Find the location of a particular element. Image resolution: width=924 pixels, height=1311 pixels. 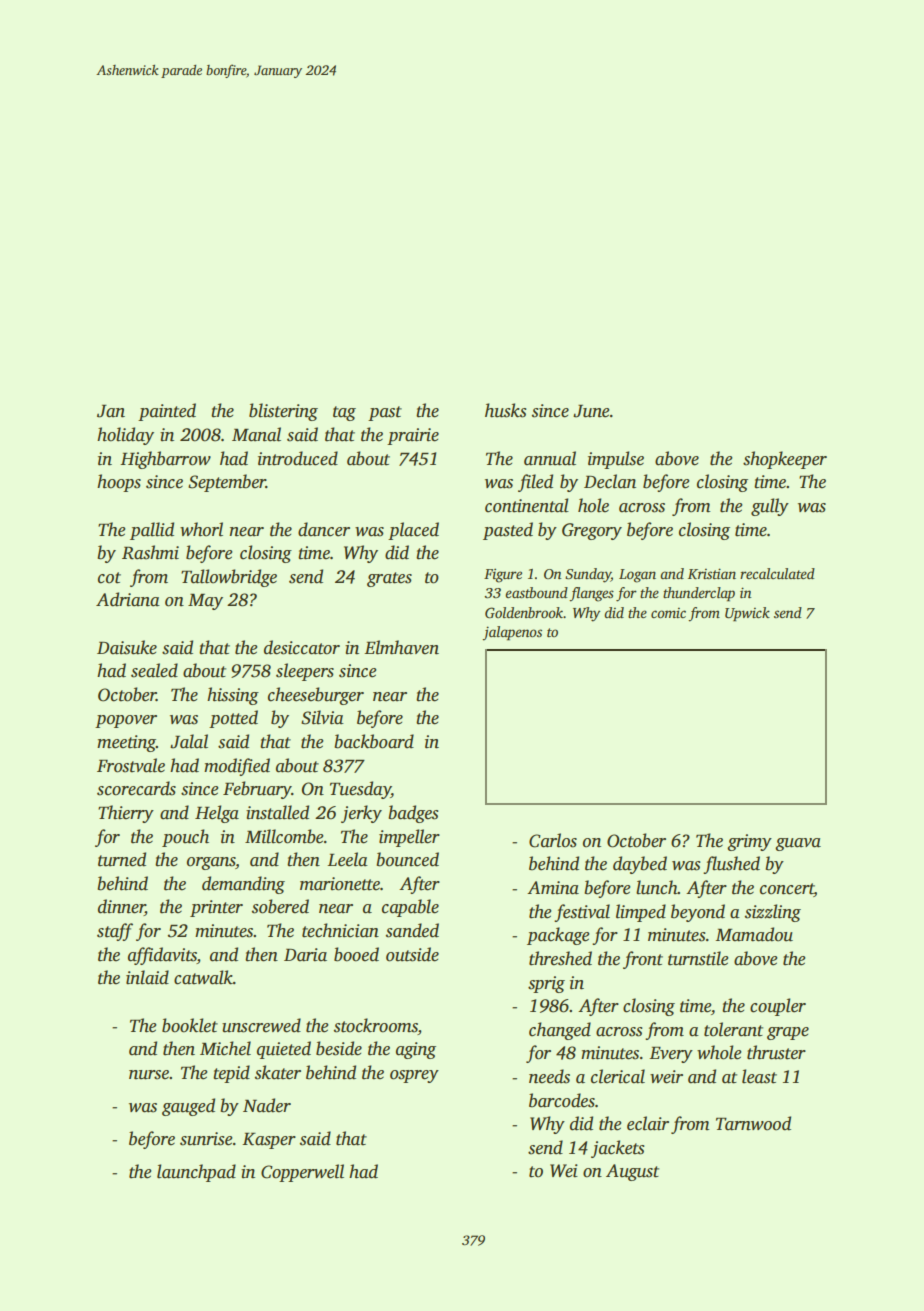

August is located at coordinates (632, 1172).
